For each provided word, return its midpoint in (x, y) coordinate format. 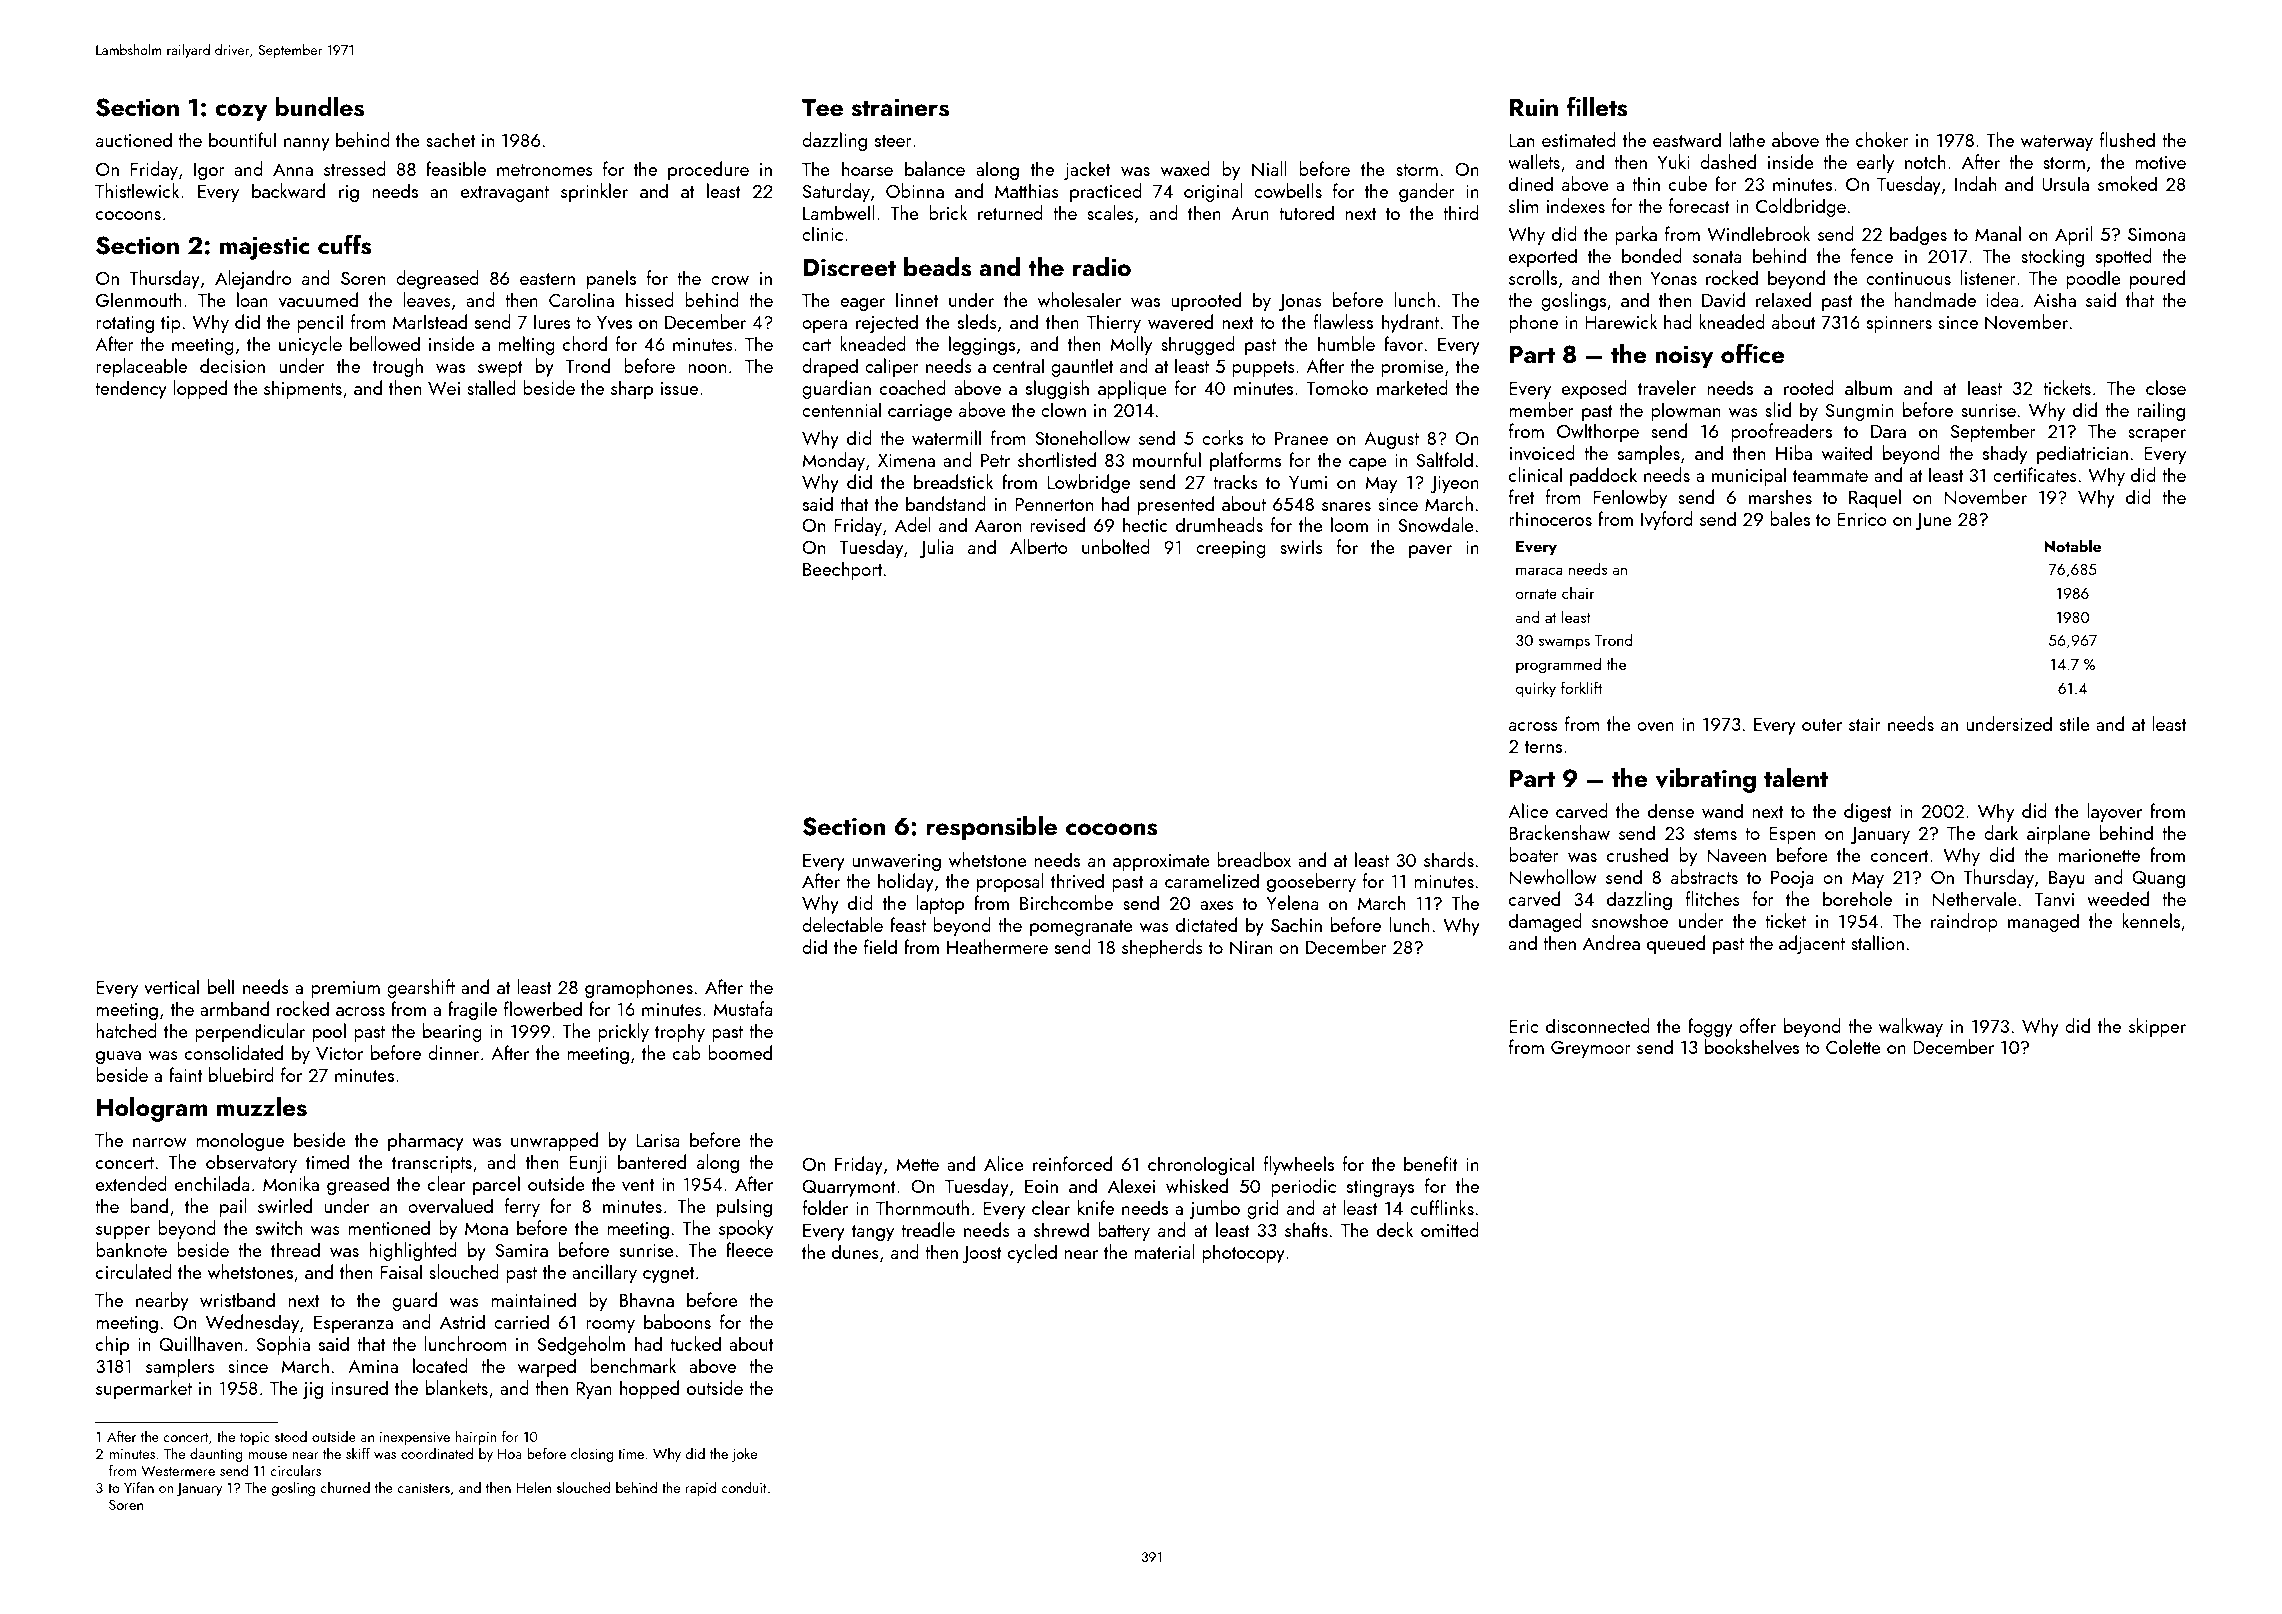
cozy (241, 113)
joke (745, 1455)
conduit (744, 1487)
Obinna (915, 190)
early (1875, 163)
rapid (701, 1489)
